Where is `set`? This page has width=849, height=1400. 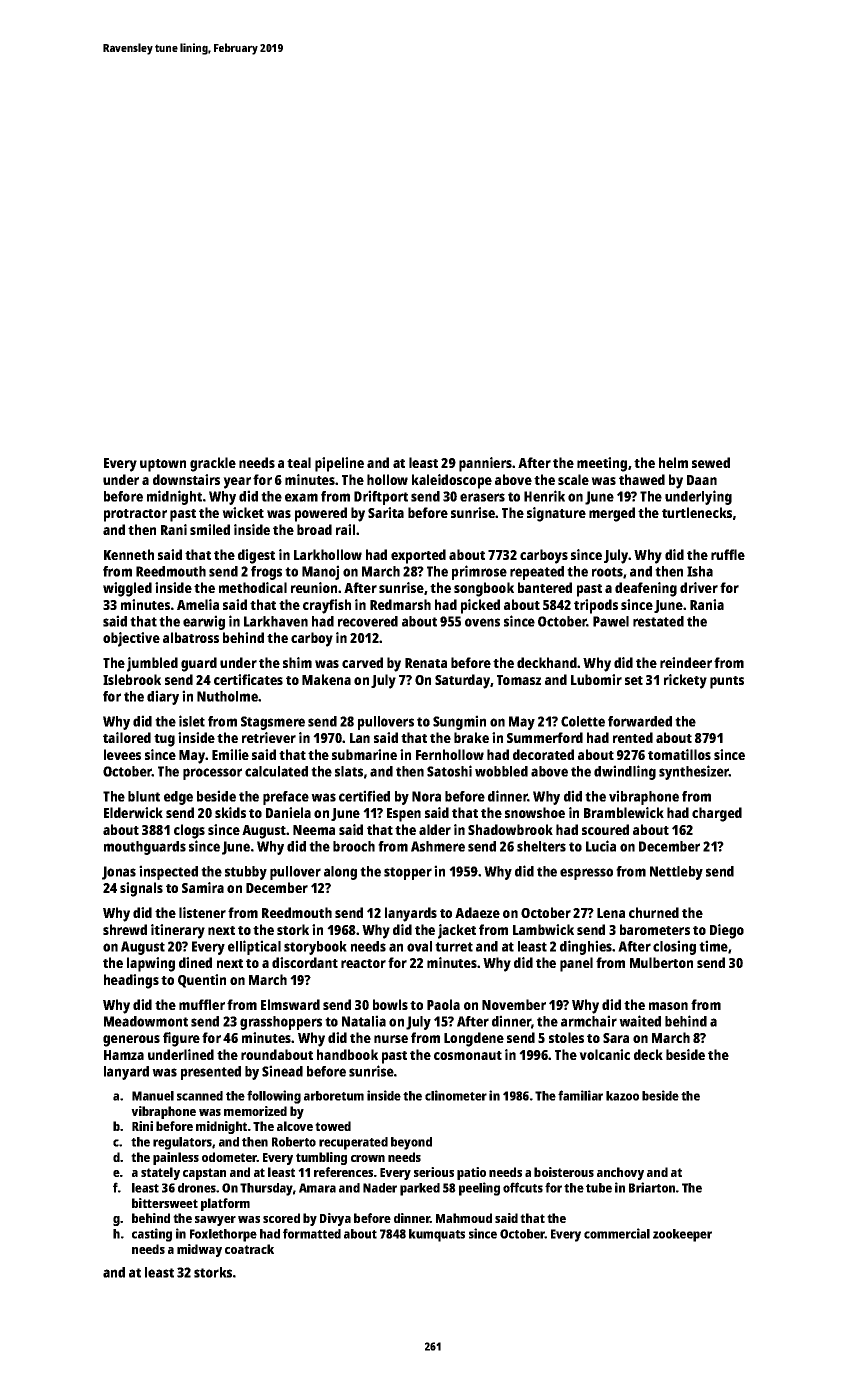
set is located at coordinates (634, 680).
